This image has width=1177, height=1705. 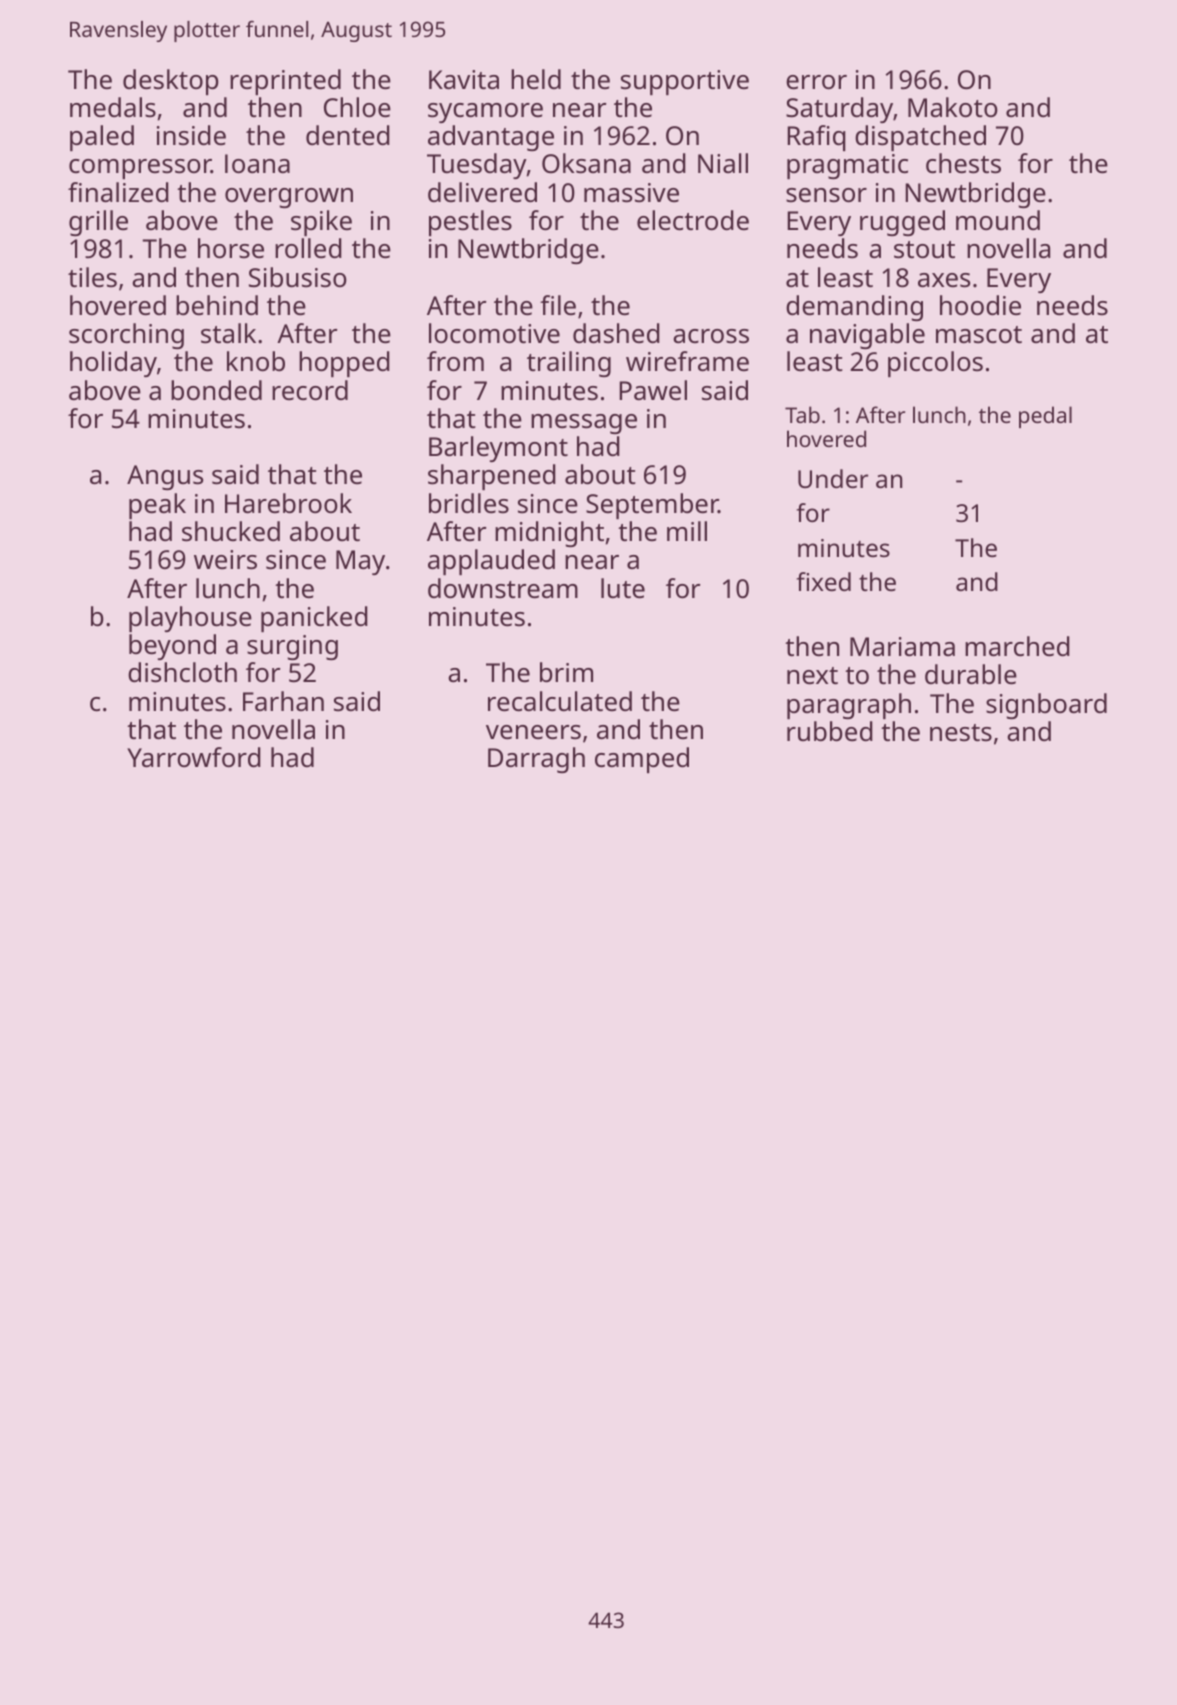 What do you see at coordinates (194, 757) in the image?
I see `Yarrowford` at bounding box center [194, 757].
